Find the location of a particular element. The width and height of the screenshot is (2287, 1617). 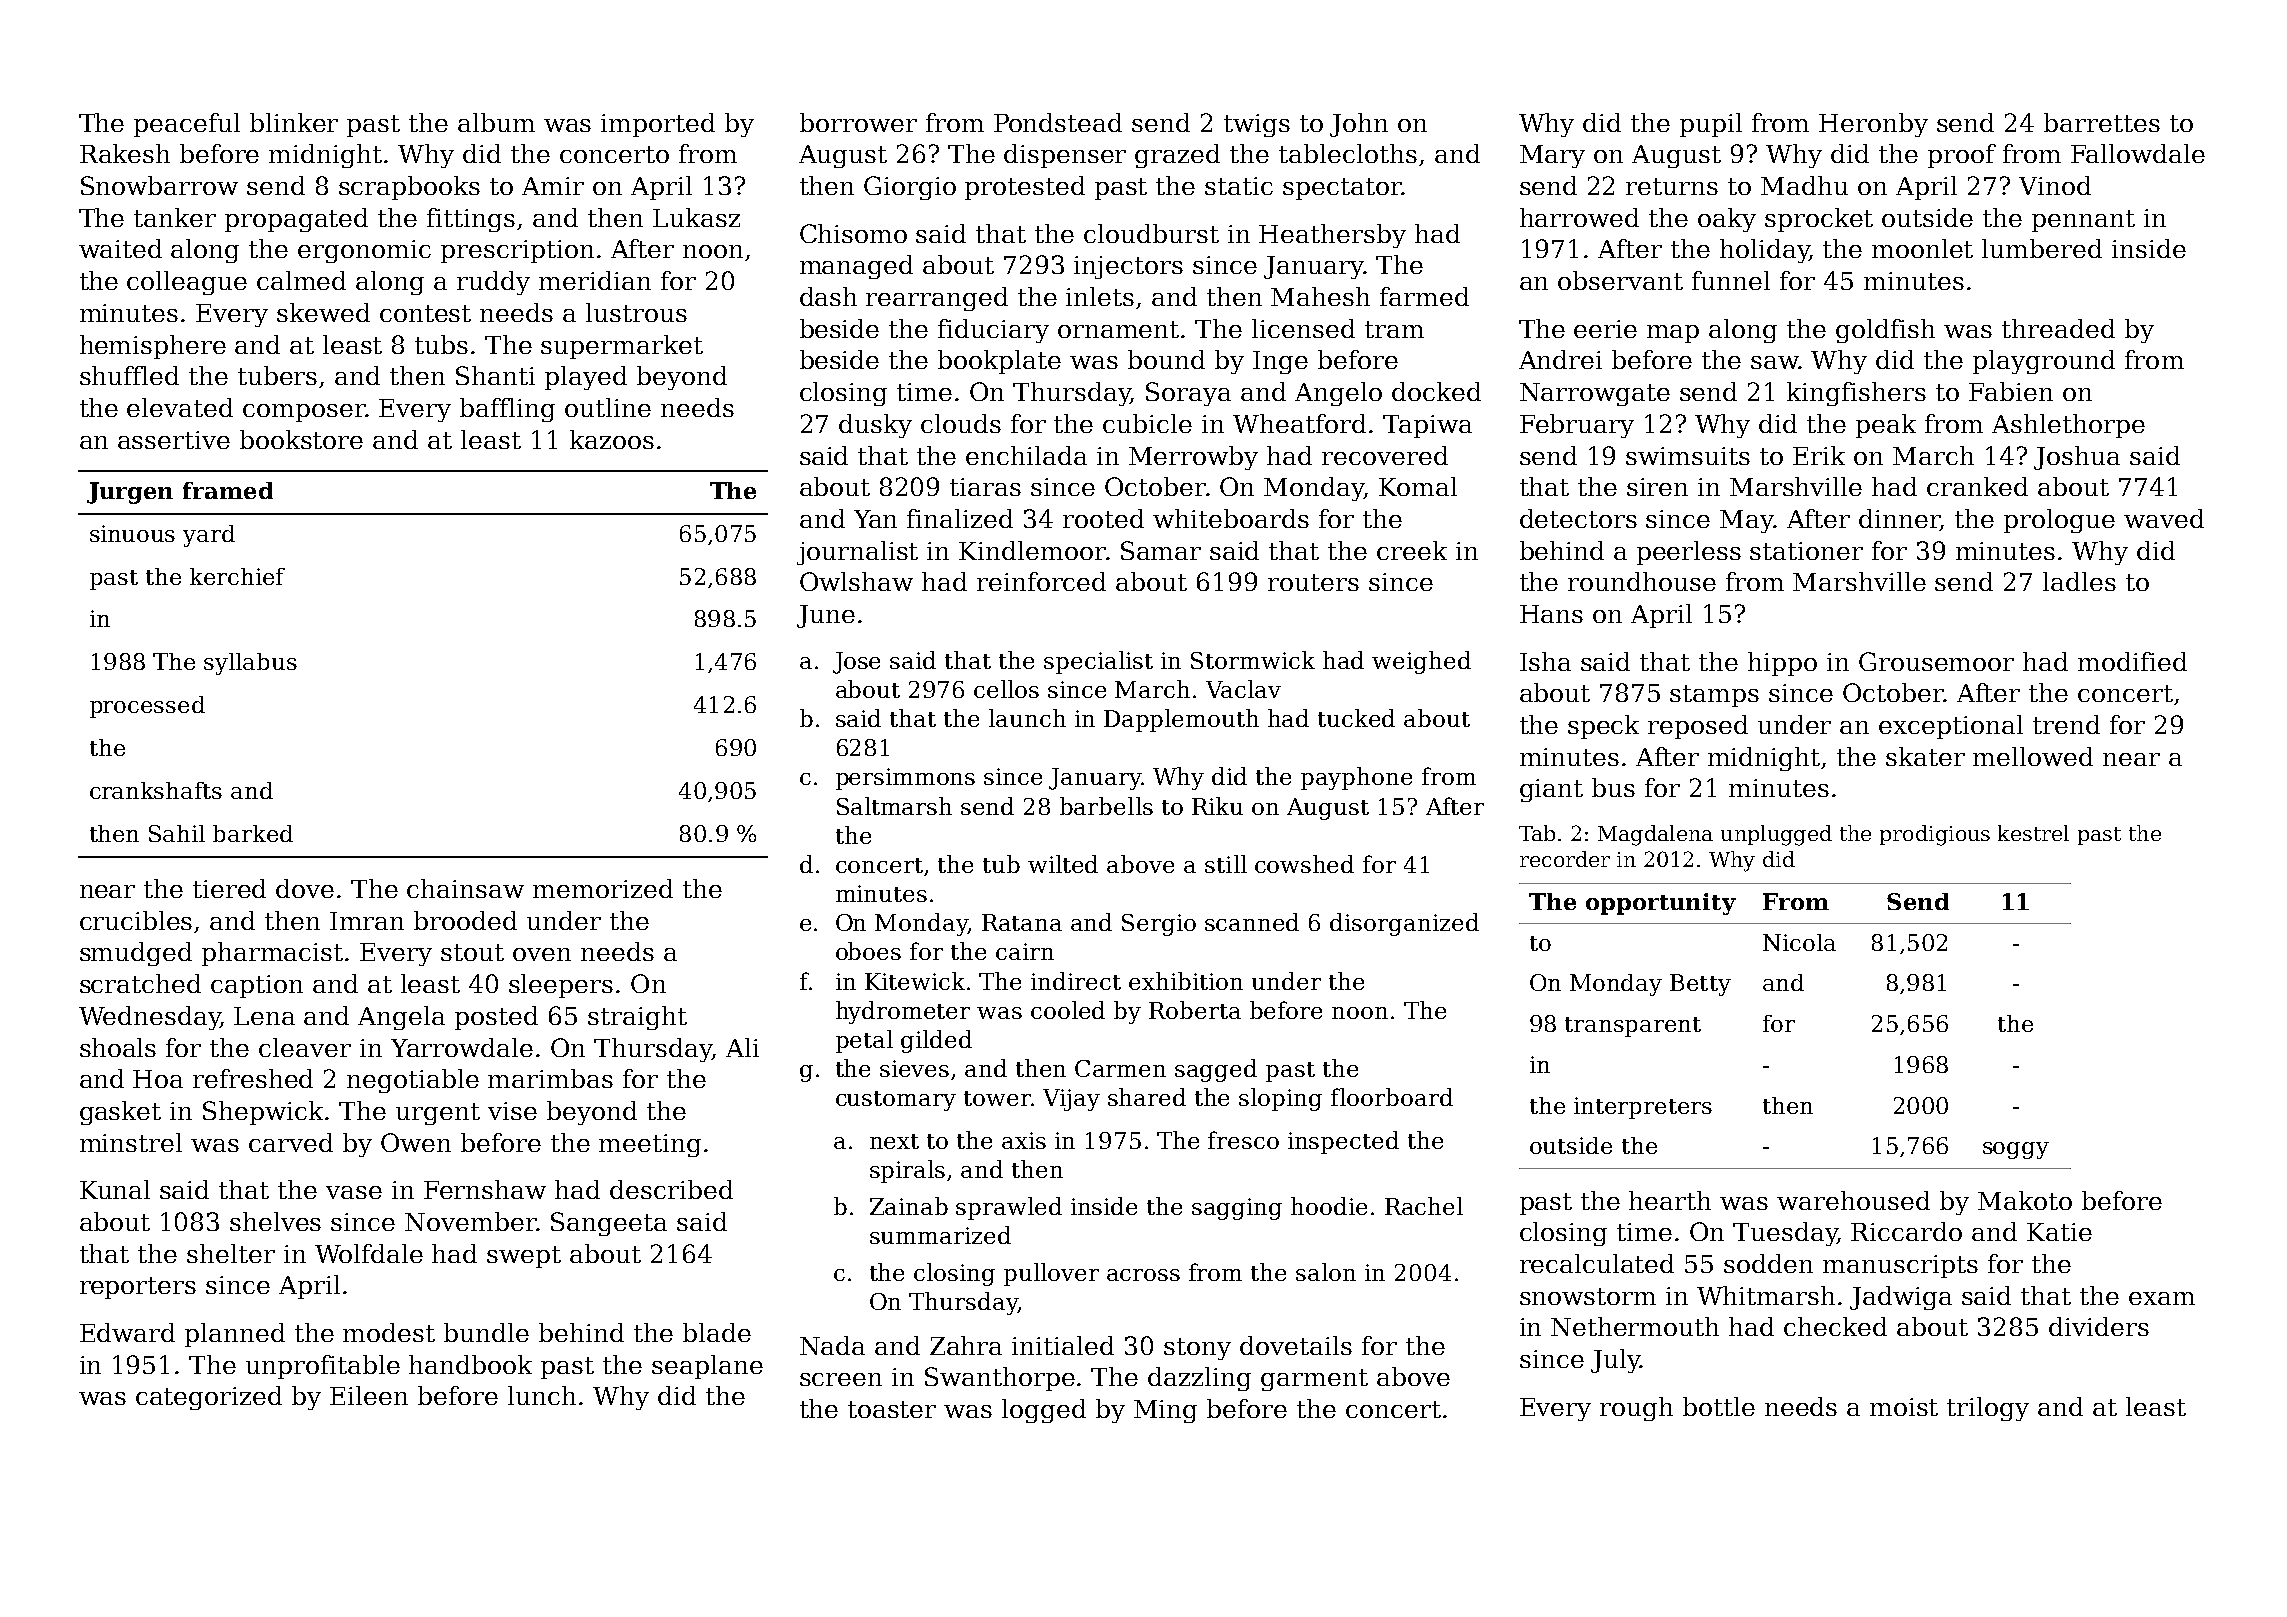

trend is located at coordinates (2066, 724).
